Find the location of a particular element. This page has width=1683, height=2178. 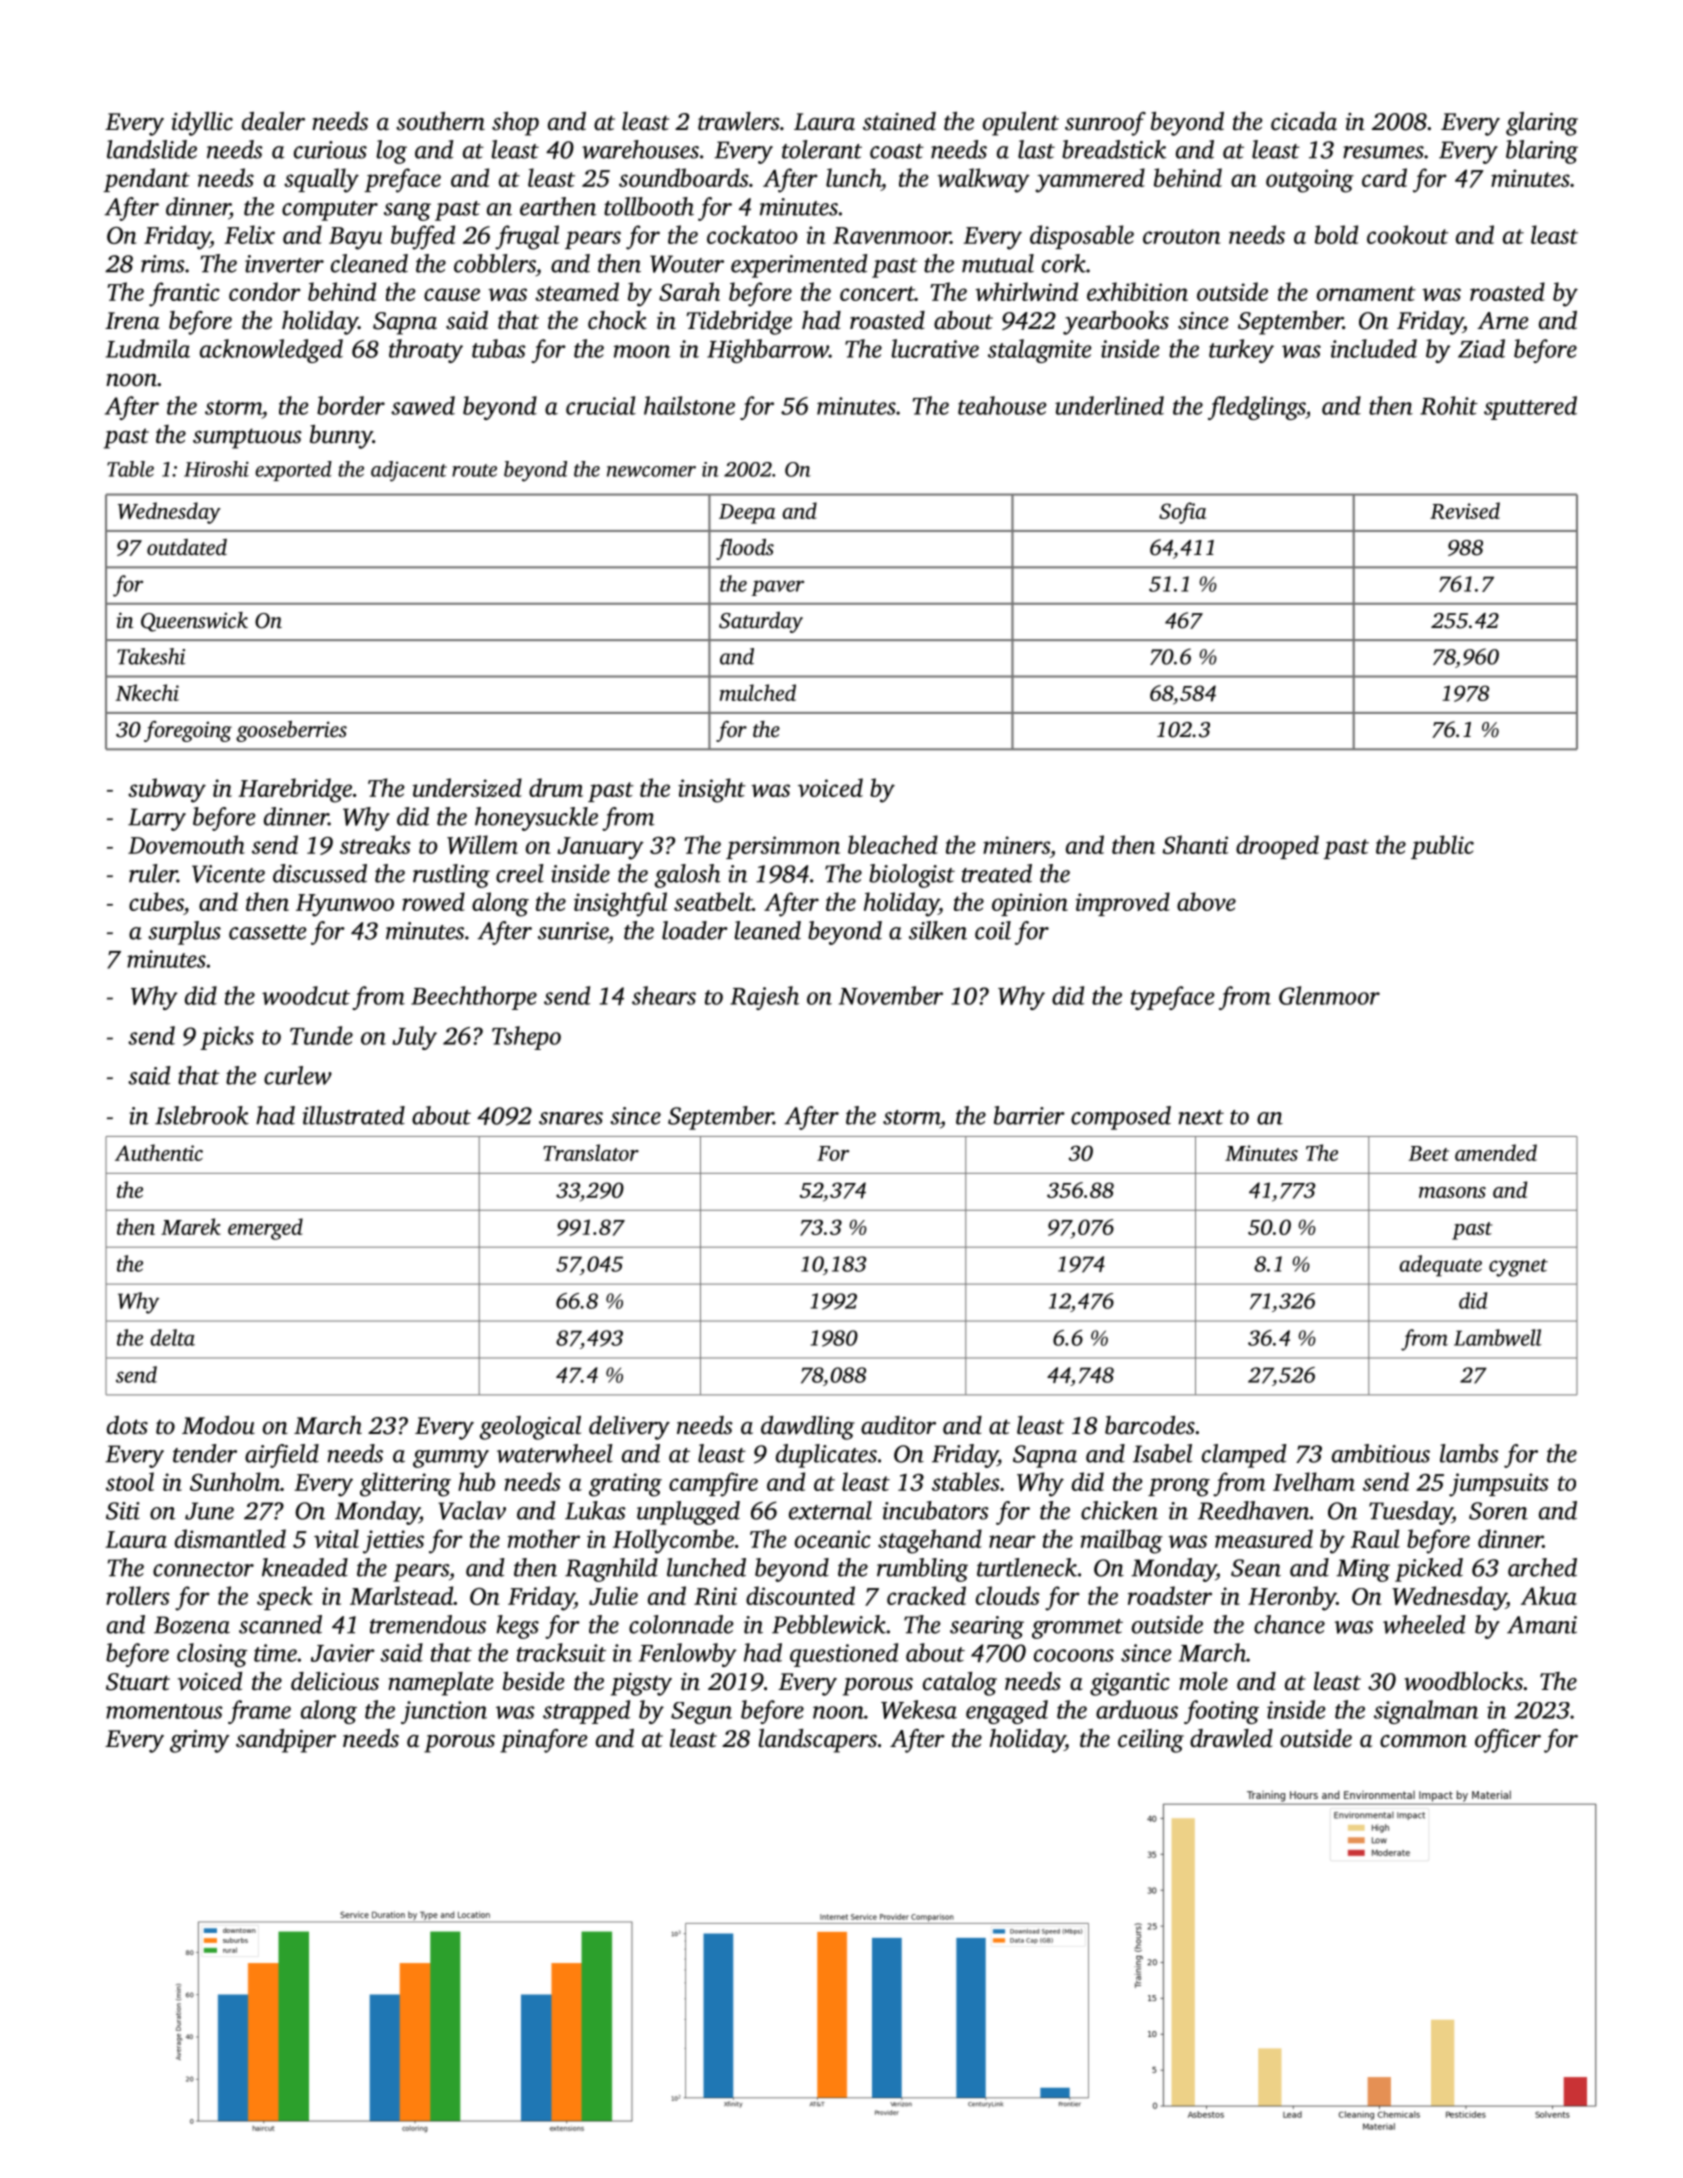

loader is located at coordinates (695, 930).
